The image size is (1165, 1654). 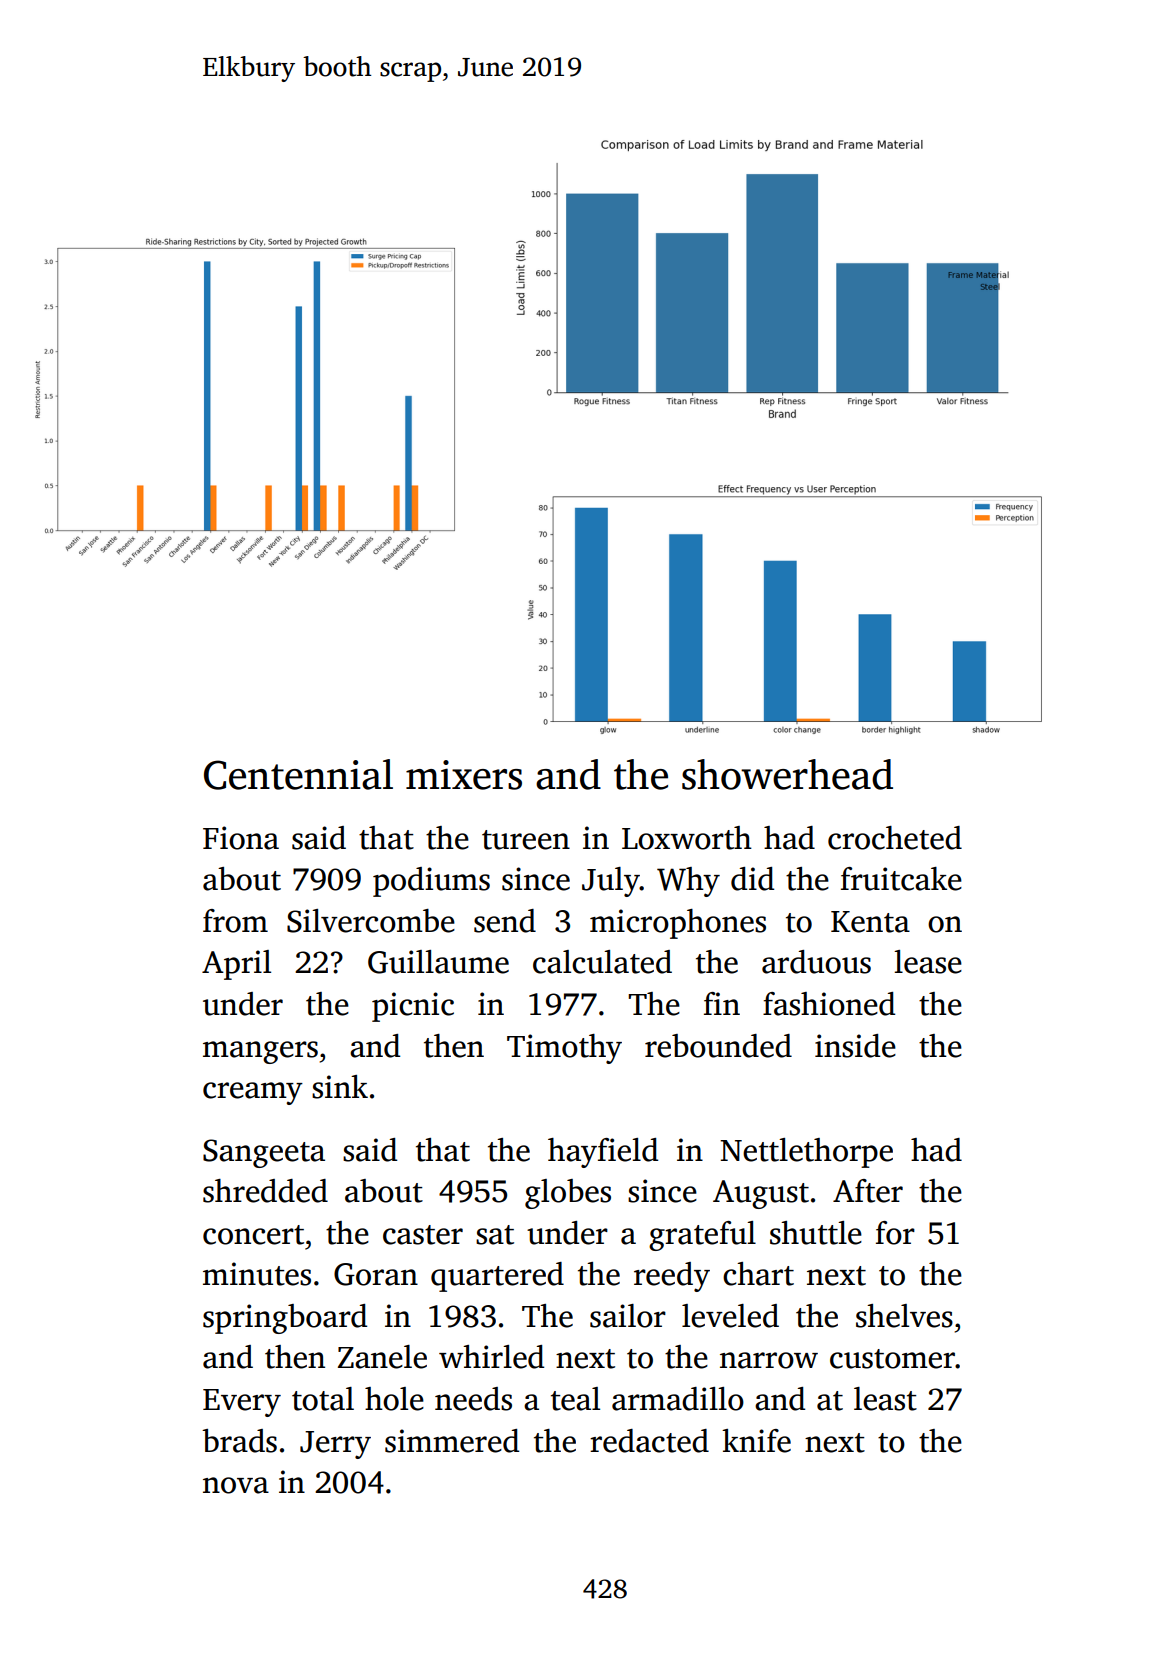 What do you see at coordinates (235, 921) in the image?
I see `from` at bounding box center [235, 921].
